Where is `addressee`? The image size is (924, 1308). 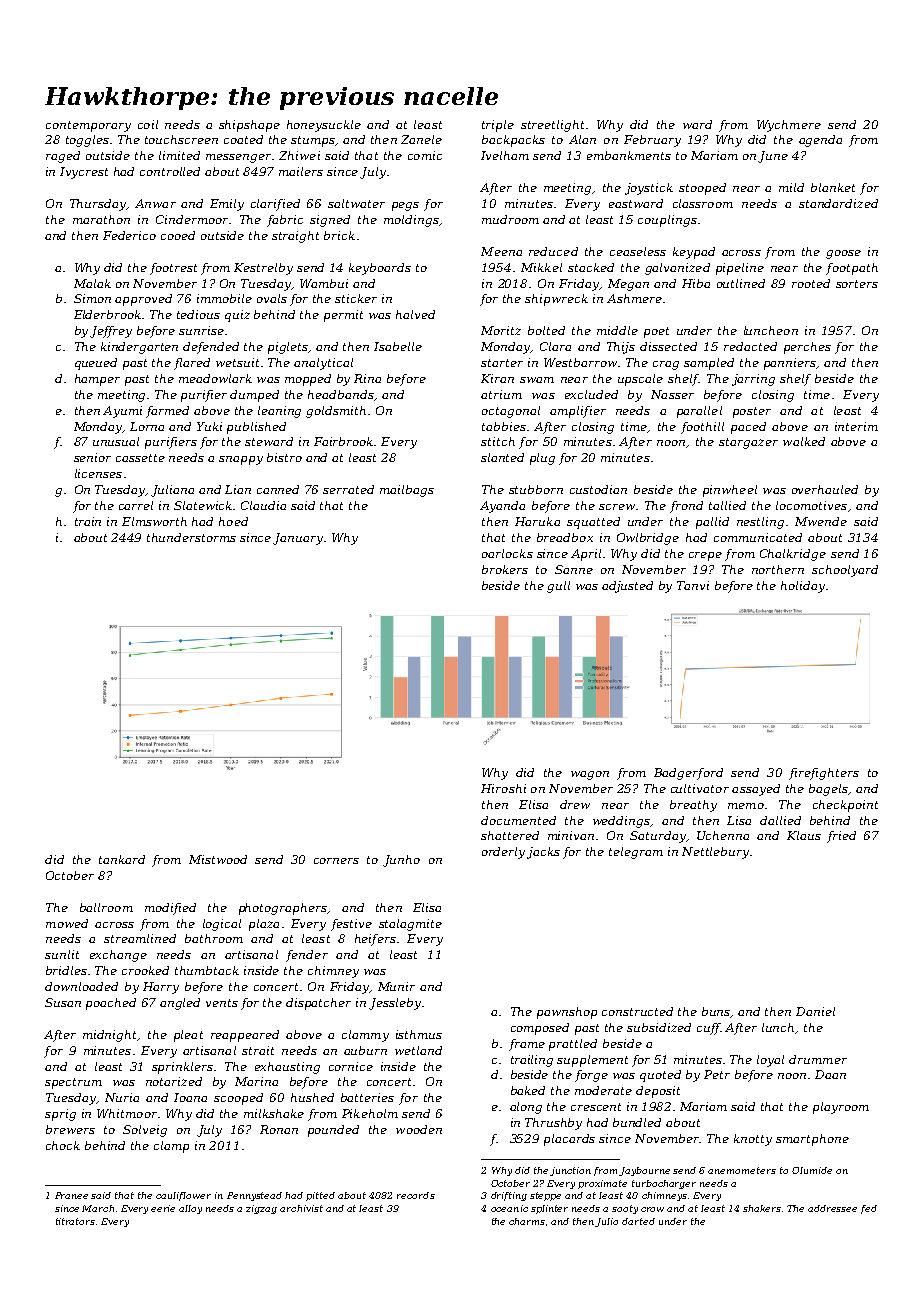 addressee is located at coordinates (832, 1208).
